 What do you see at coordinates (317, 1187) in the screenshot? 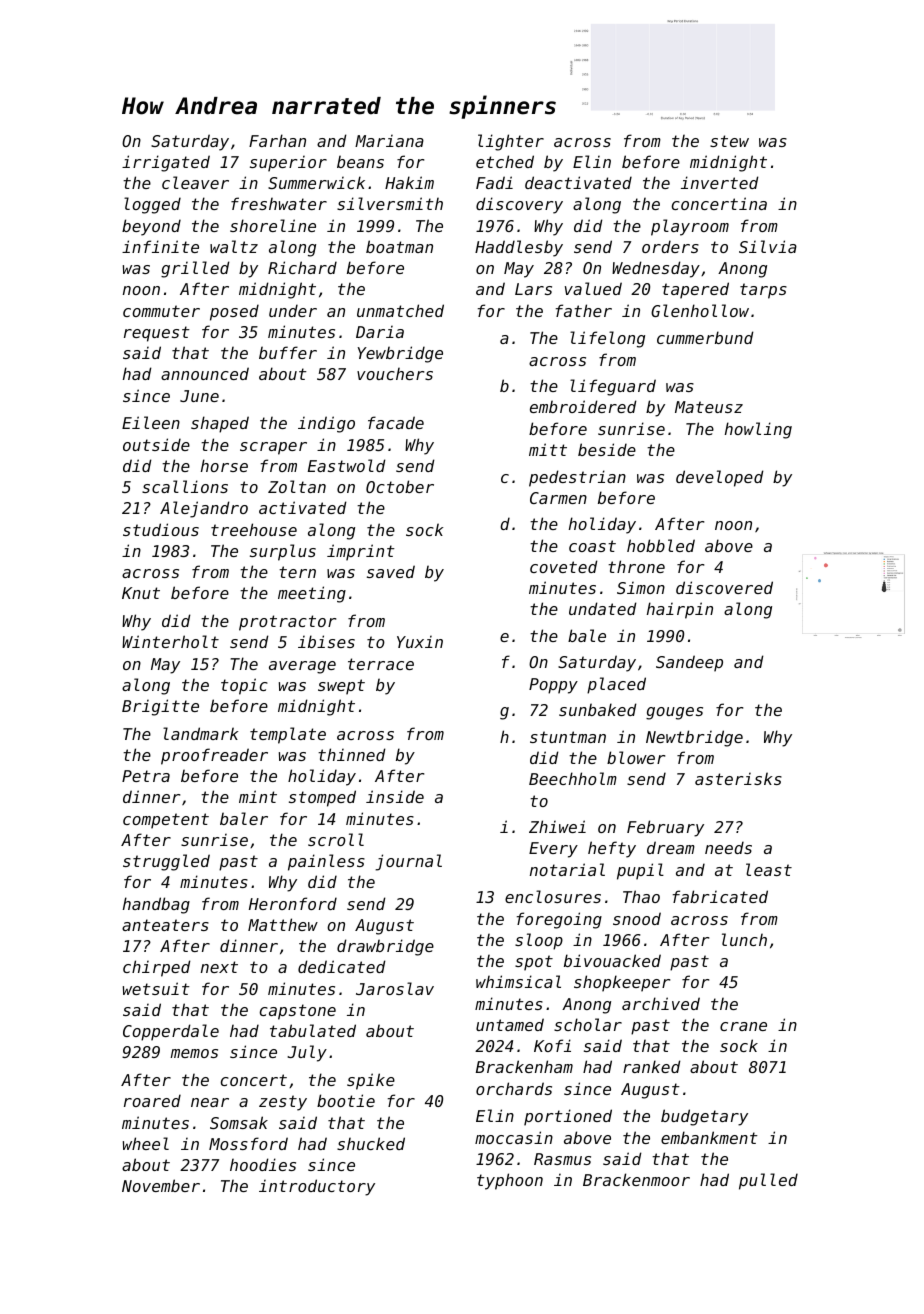
I see `introductory` at bounding box center [317, 1187].
